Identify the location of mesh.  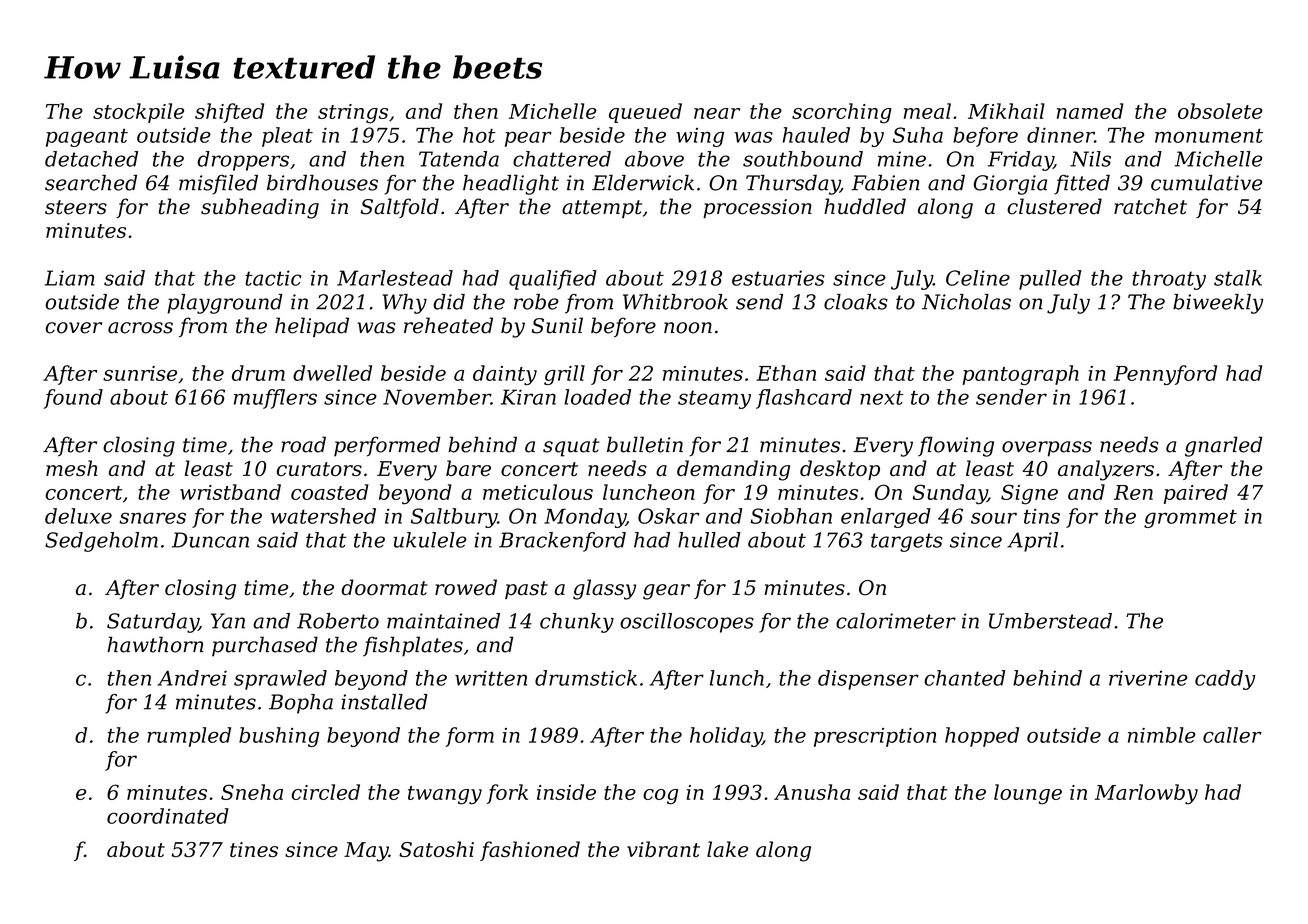
(72, 468).
